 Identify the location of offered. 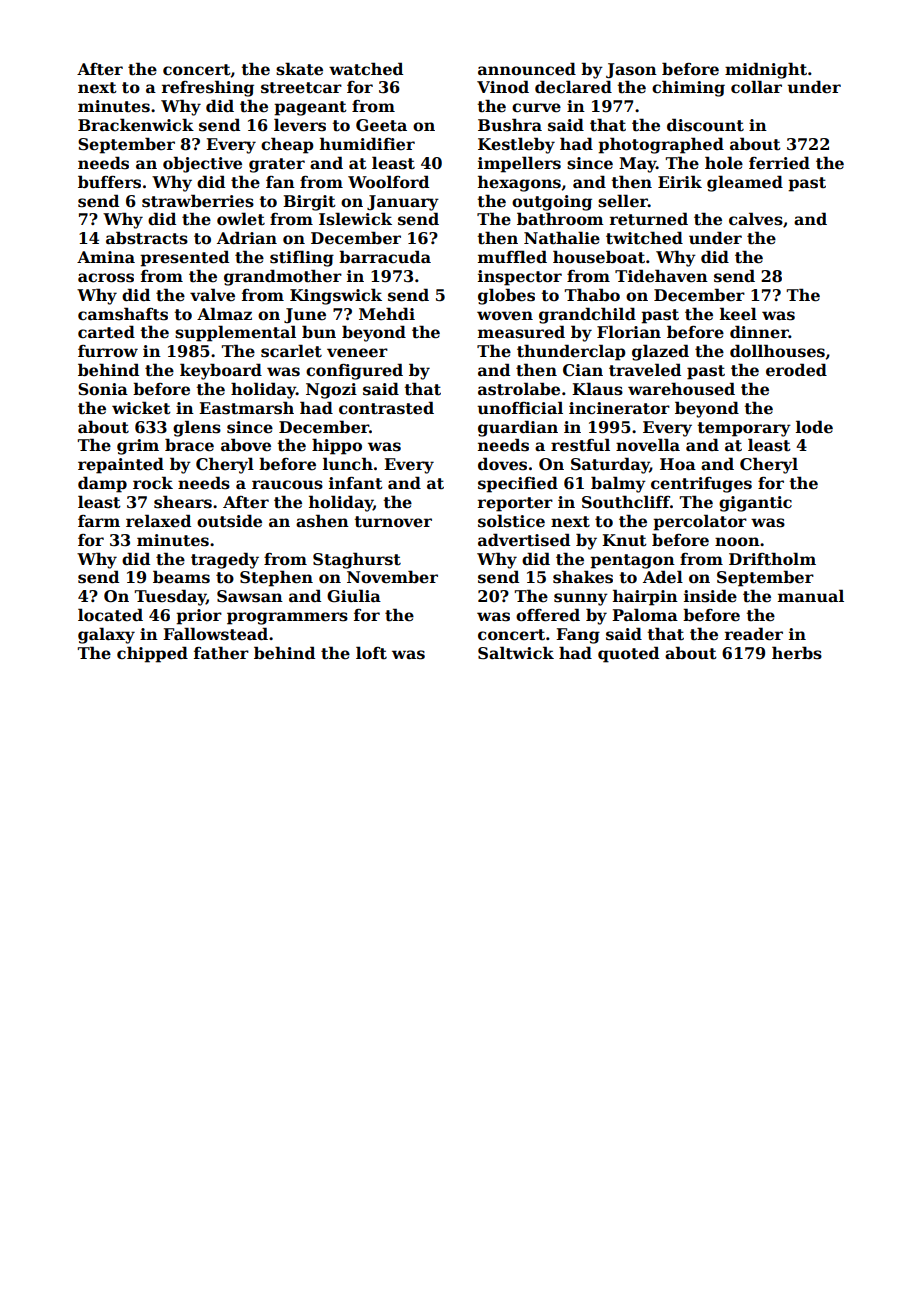
(548, 615).
